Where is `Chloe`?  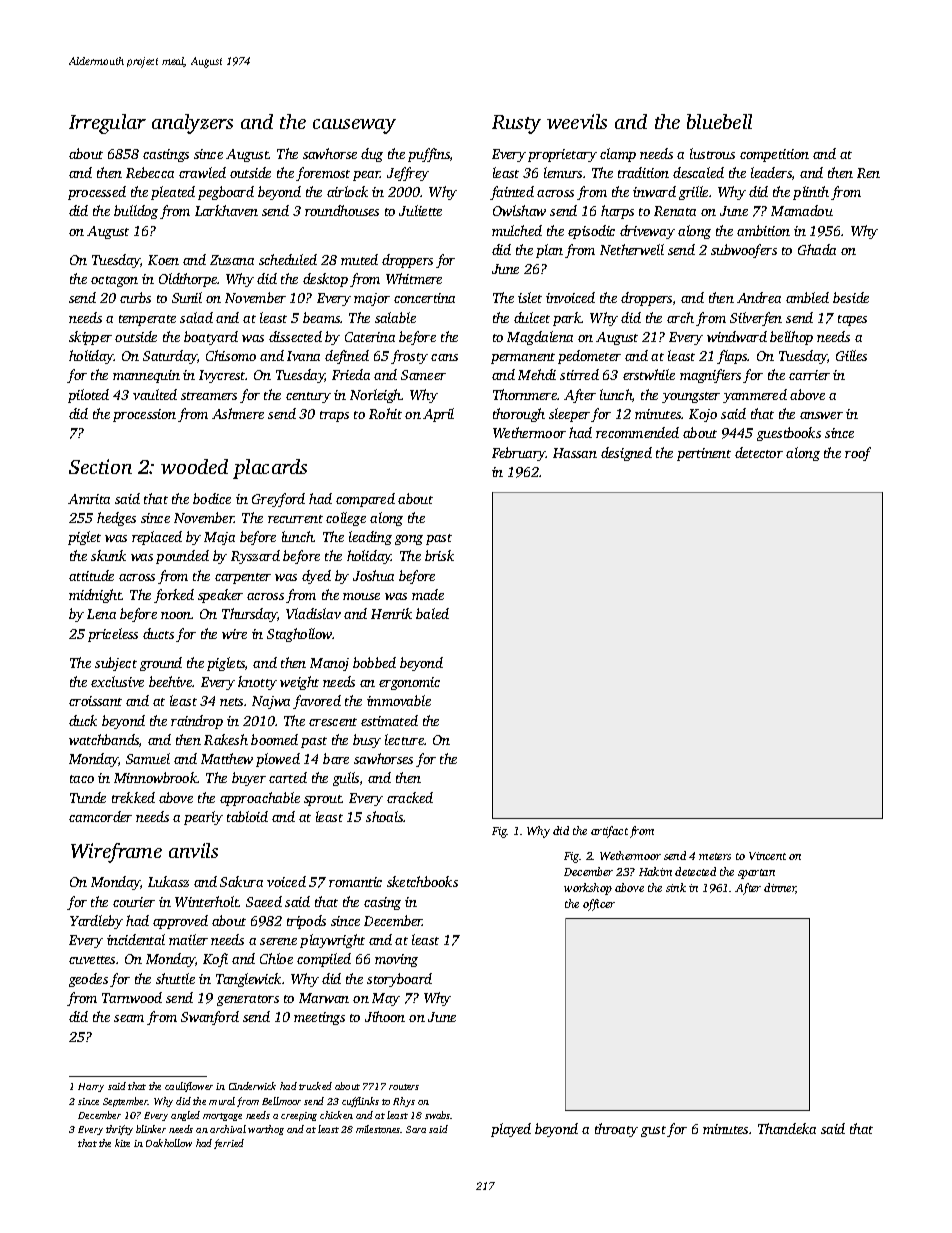
Chloe is located at coordinates (276, 958).
